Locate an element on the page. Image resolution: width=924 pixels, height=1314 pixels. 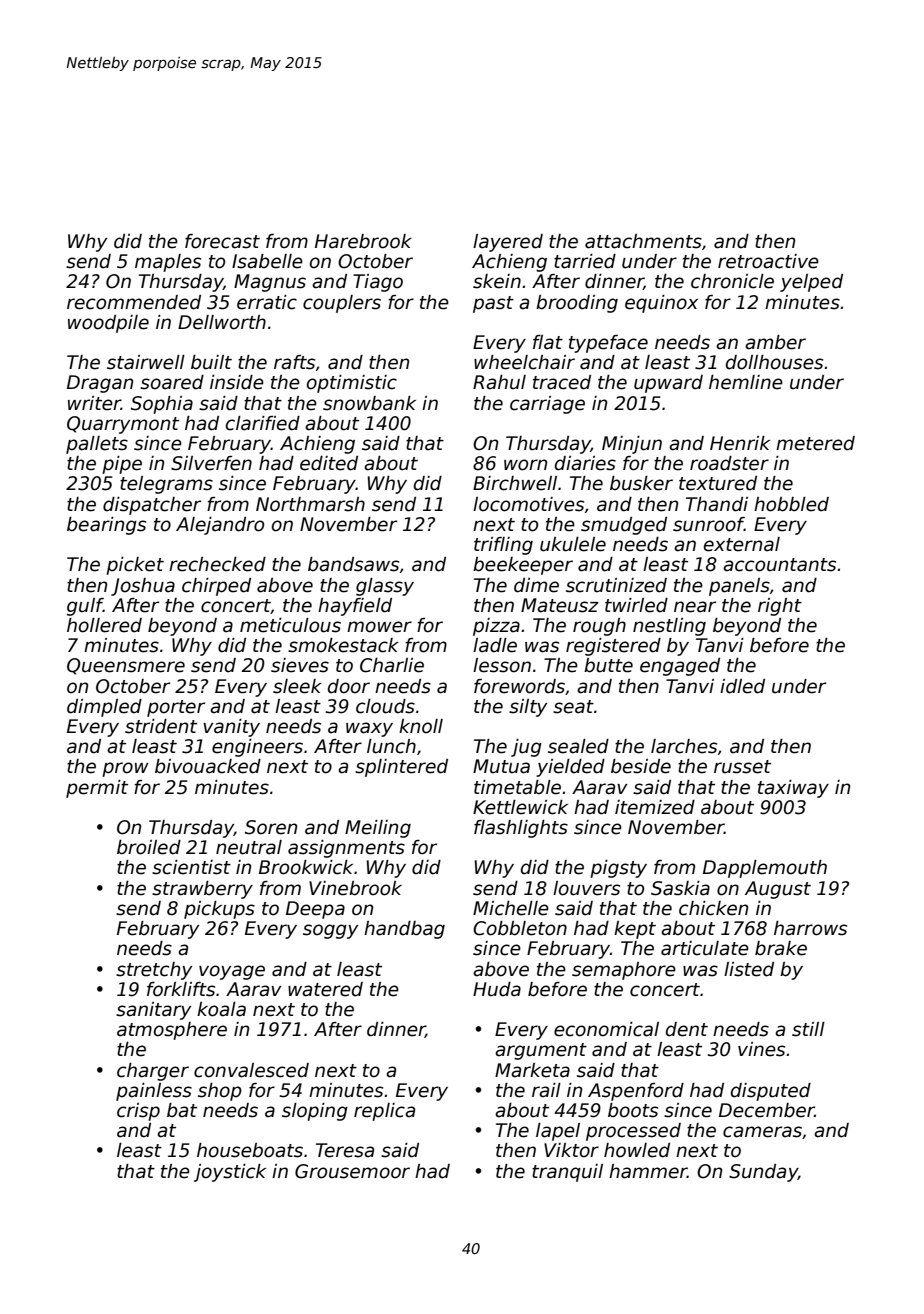
tarried is located at coordinates (585, 261).
